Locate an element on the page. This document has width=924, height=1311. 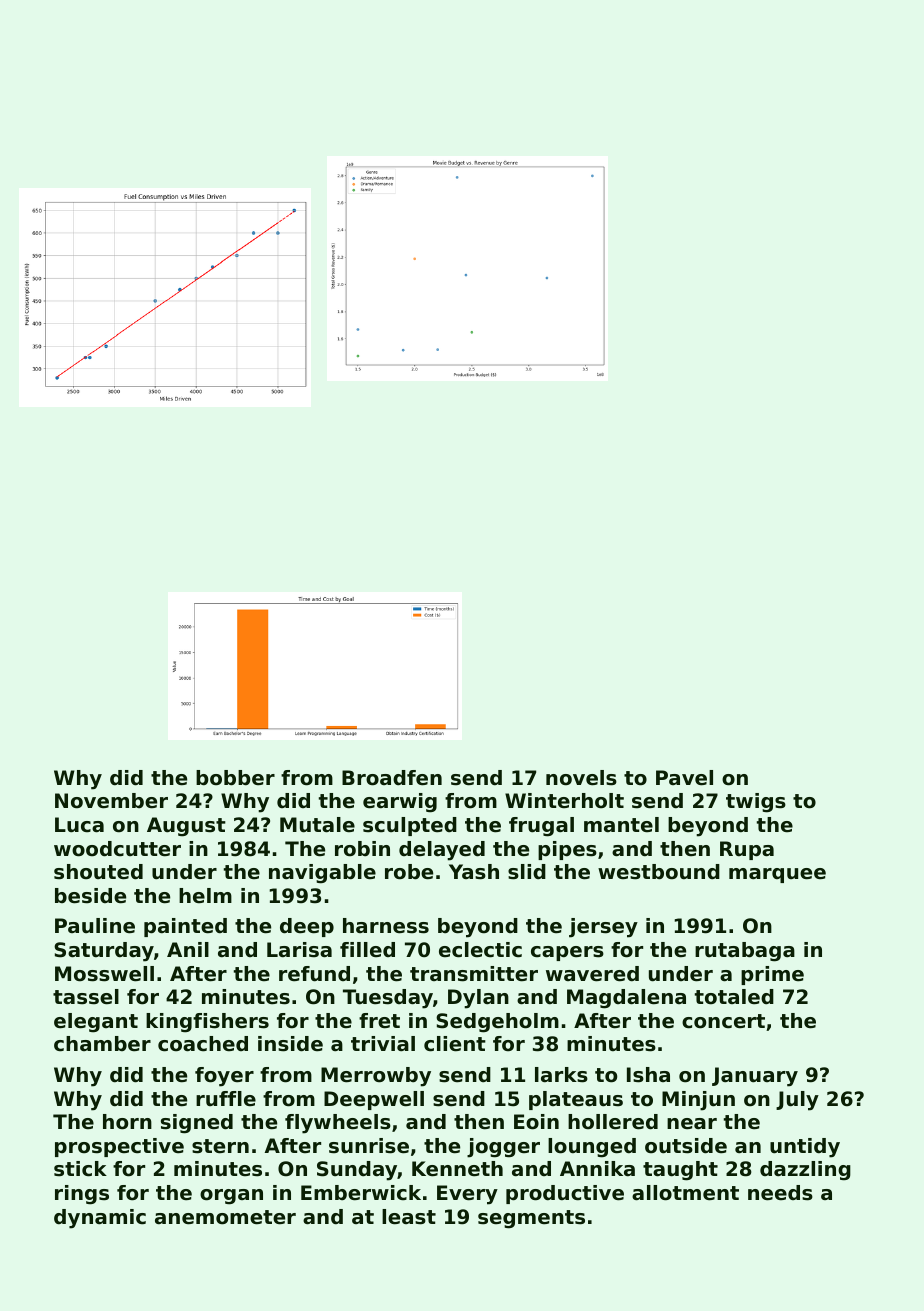
Pavel is located at coordinates (684, 778).
